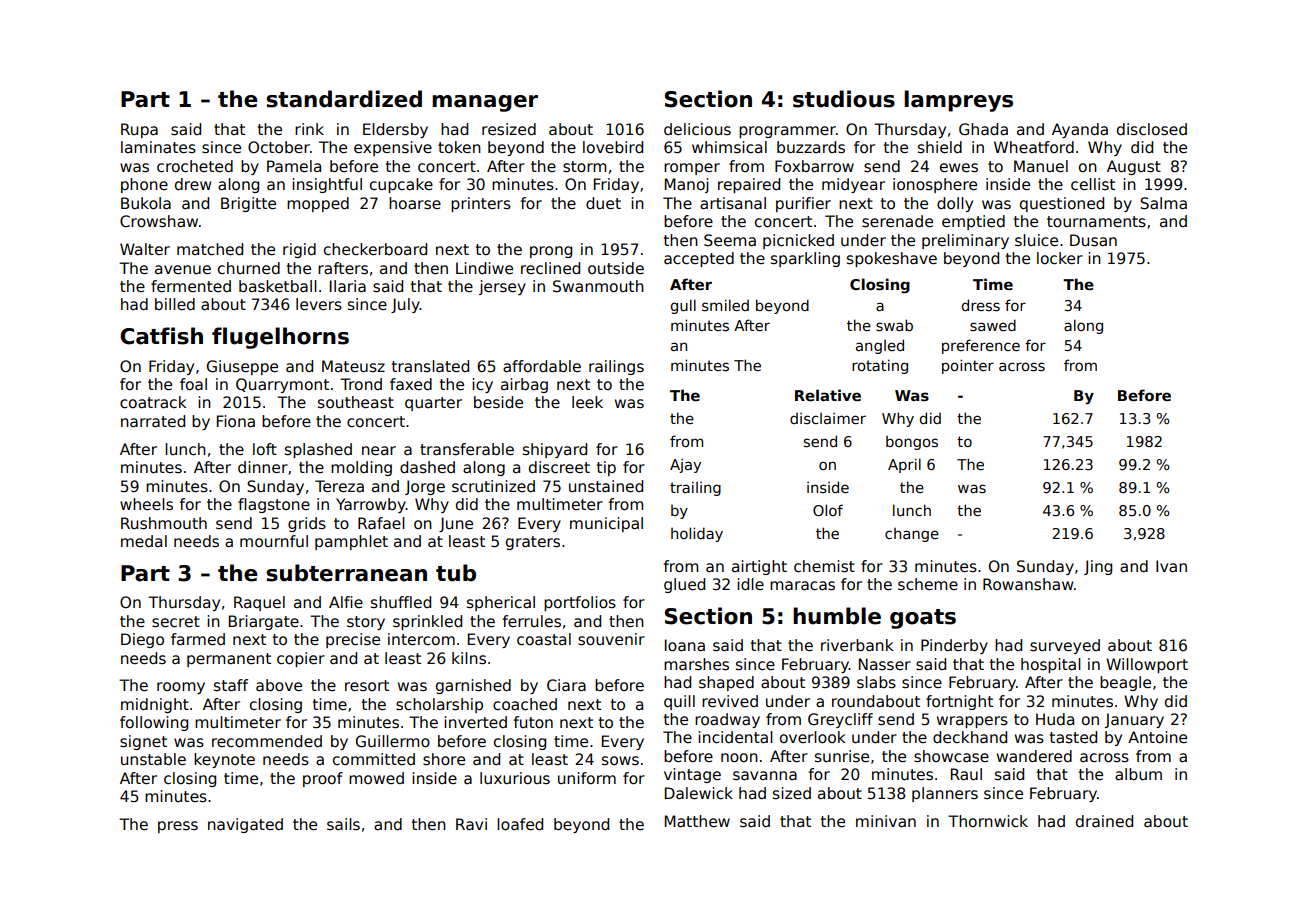 This screenshot has width=1308, height=924. What do you see at coordinates (958, 101) in the screenshot?
I see `lampreys` at bounding box center [958, 101].
